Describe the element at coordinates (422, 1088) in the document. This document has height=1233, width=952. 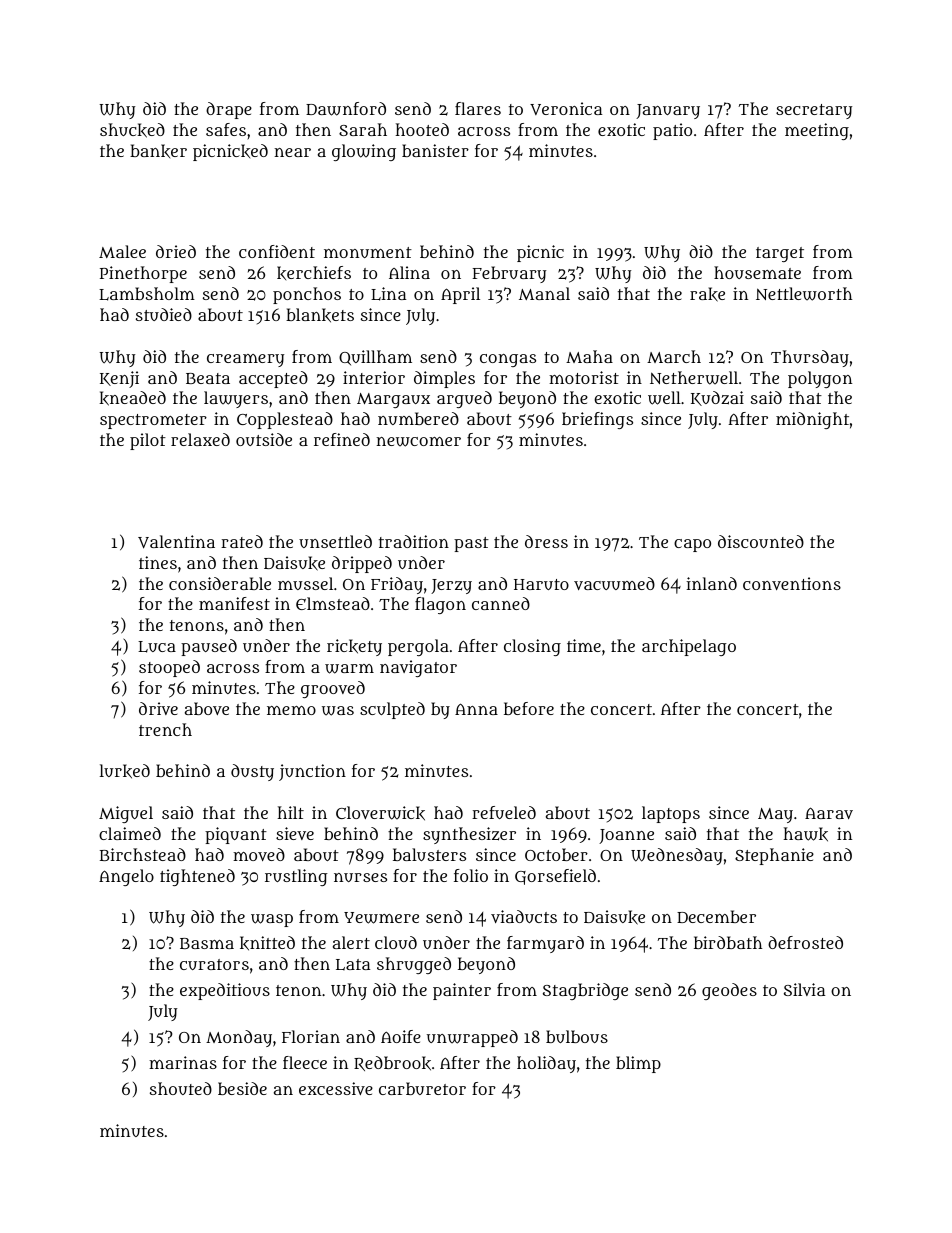
I see `carburetor` at that location.
